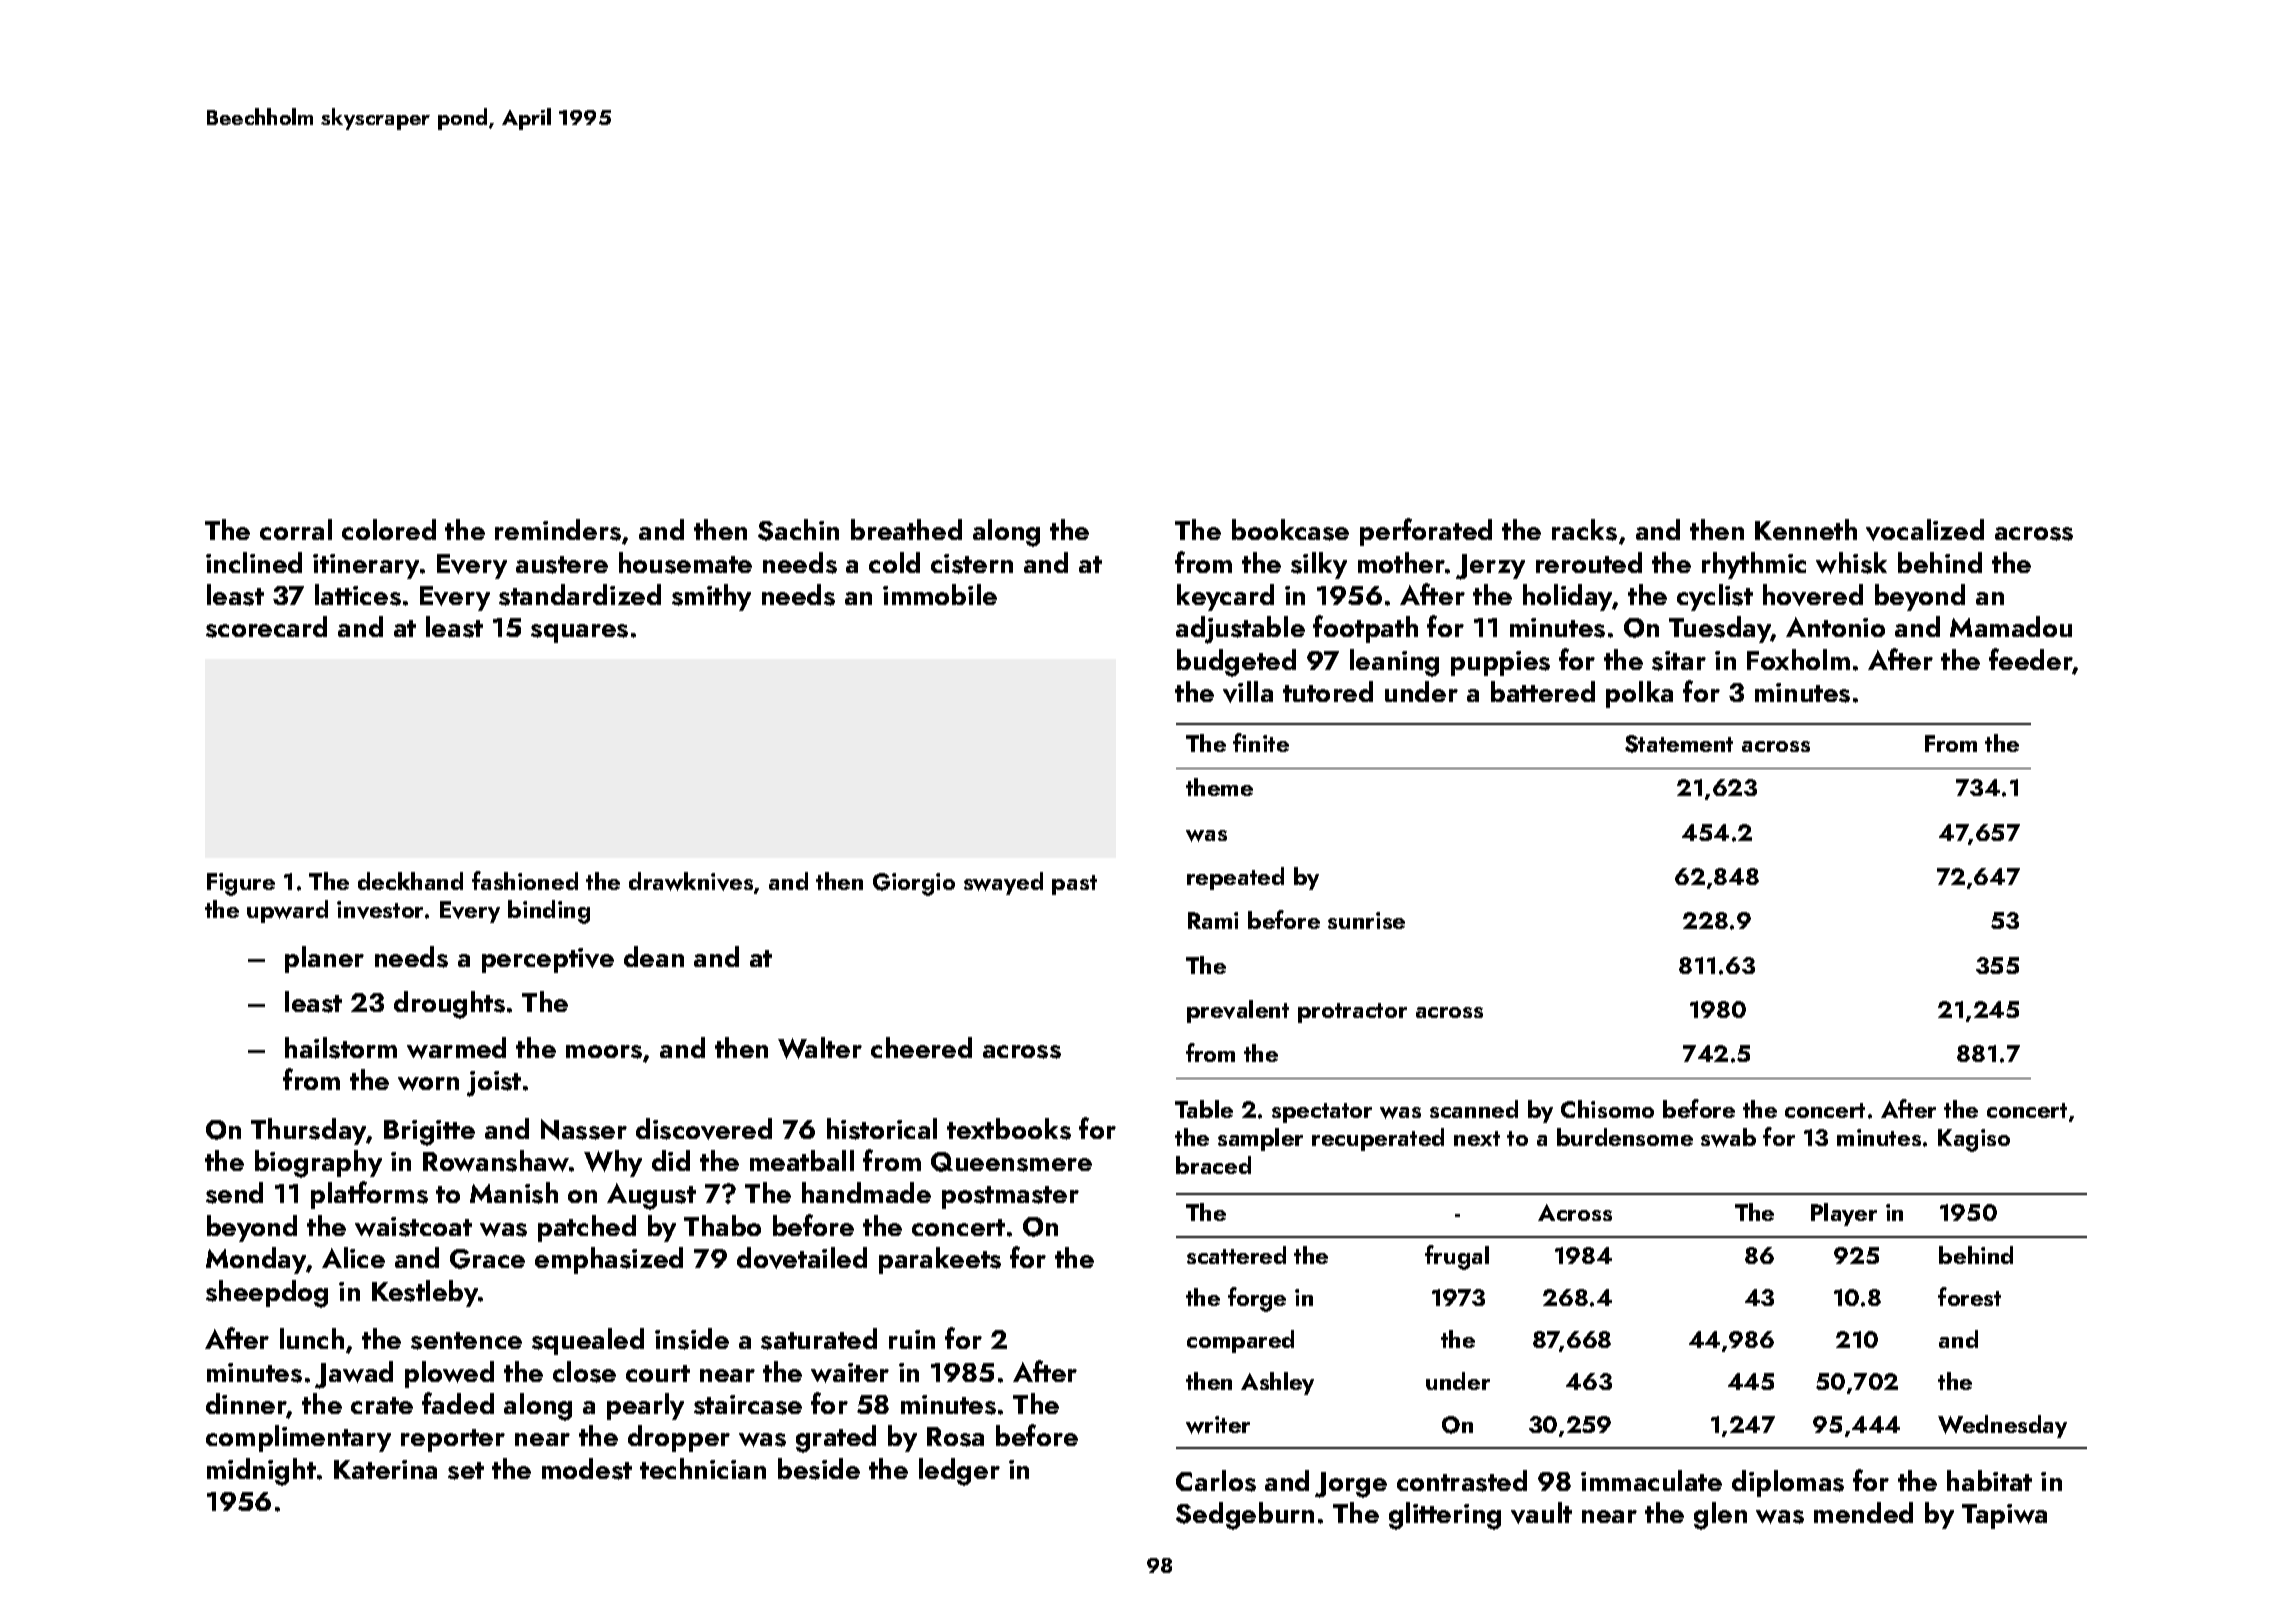  What do you see at coordinates (654, 956) in the screenshot?
I see `dean` at bounding box center [654, 956].
